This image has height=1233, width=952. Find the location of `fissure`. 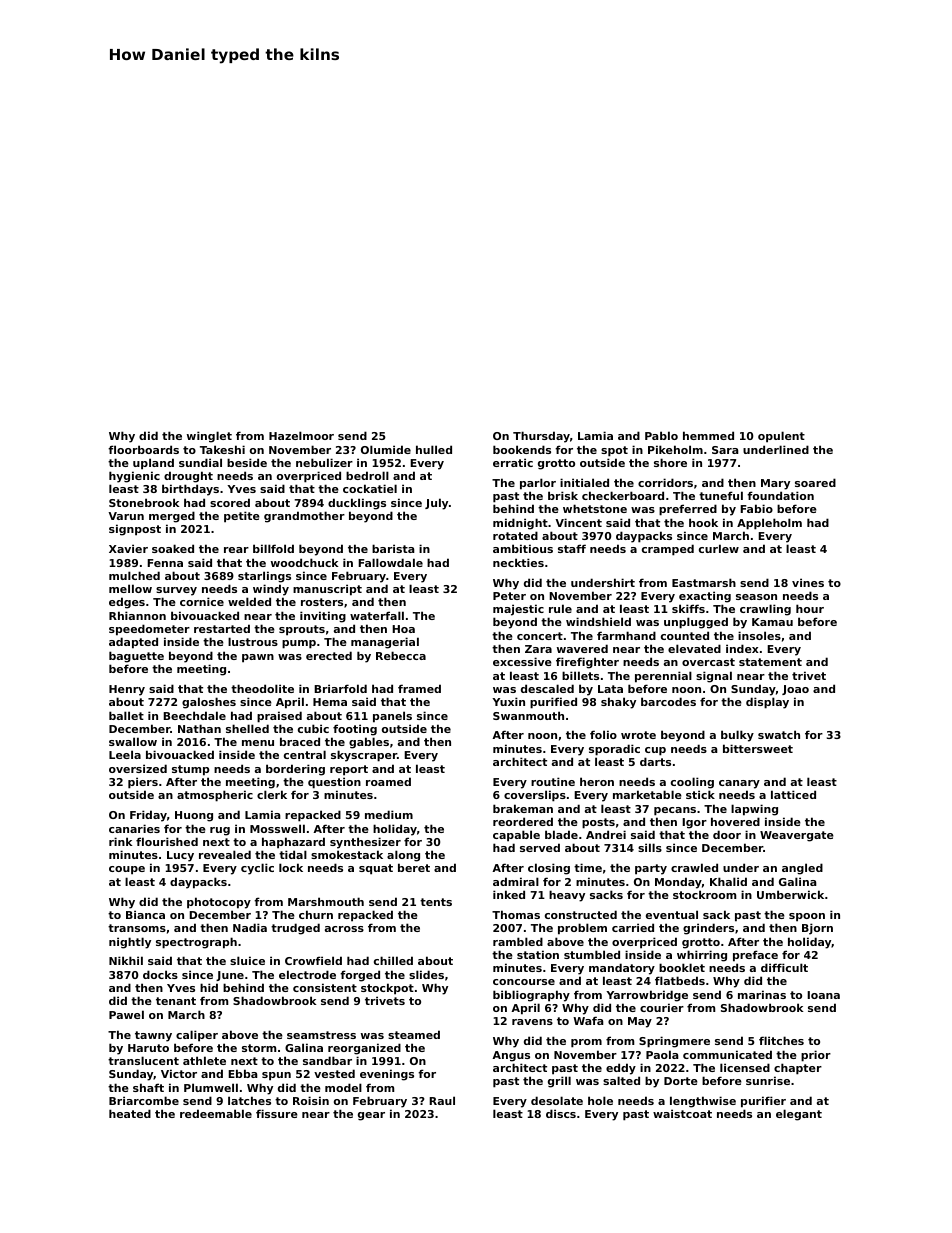

fissure is located at coordinates (277, 1113).
